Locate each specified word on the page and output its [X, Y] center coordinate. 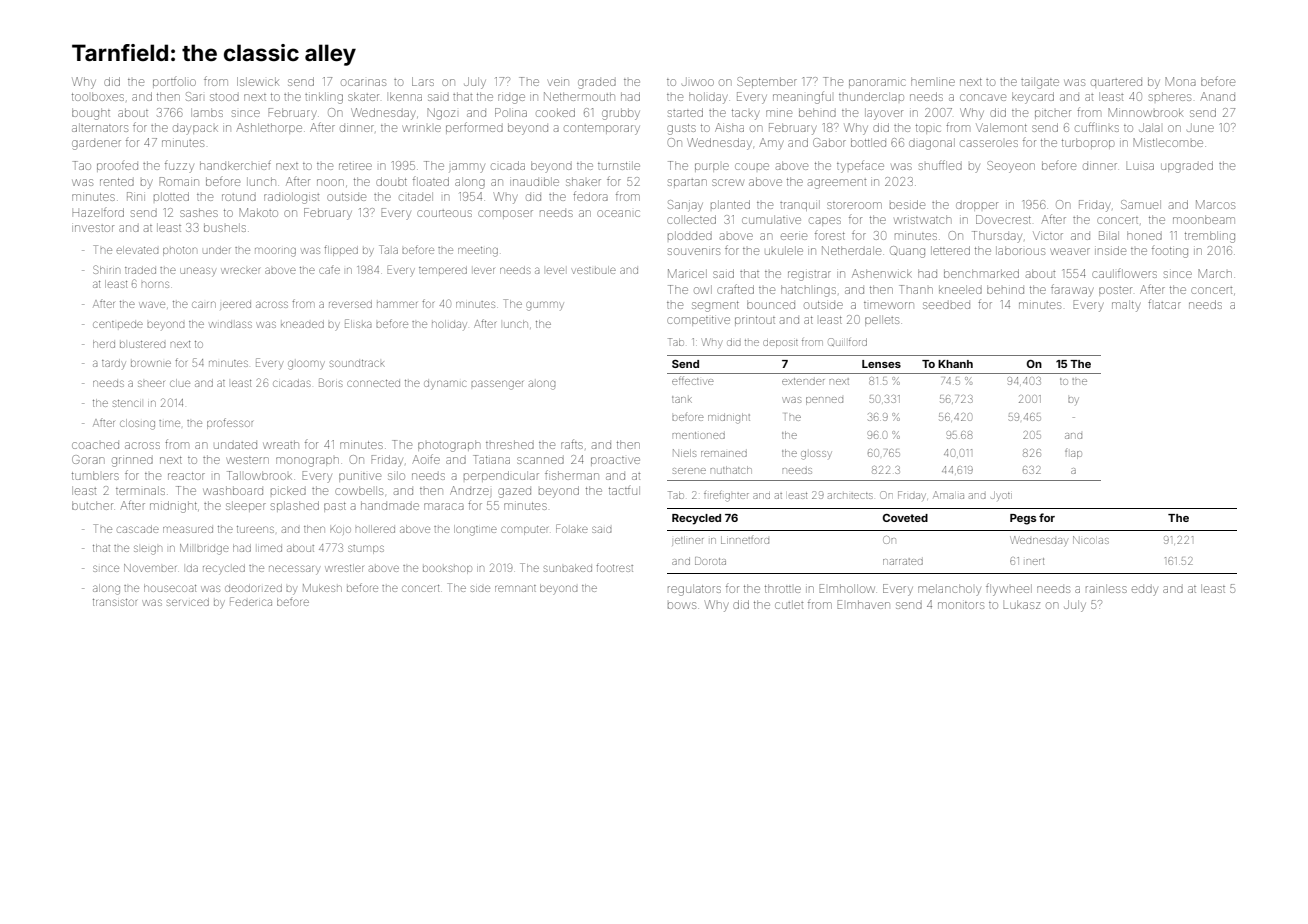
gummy [545, 306]
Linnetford [745, 540]
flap [1073, 454]
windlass [230, 324]
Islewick [258, 81]
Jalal [1150, 127]
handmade [390, 505]
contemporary [602, 130]
